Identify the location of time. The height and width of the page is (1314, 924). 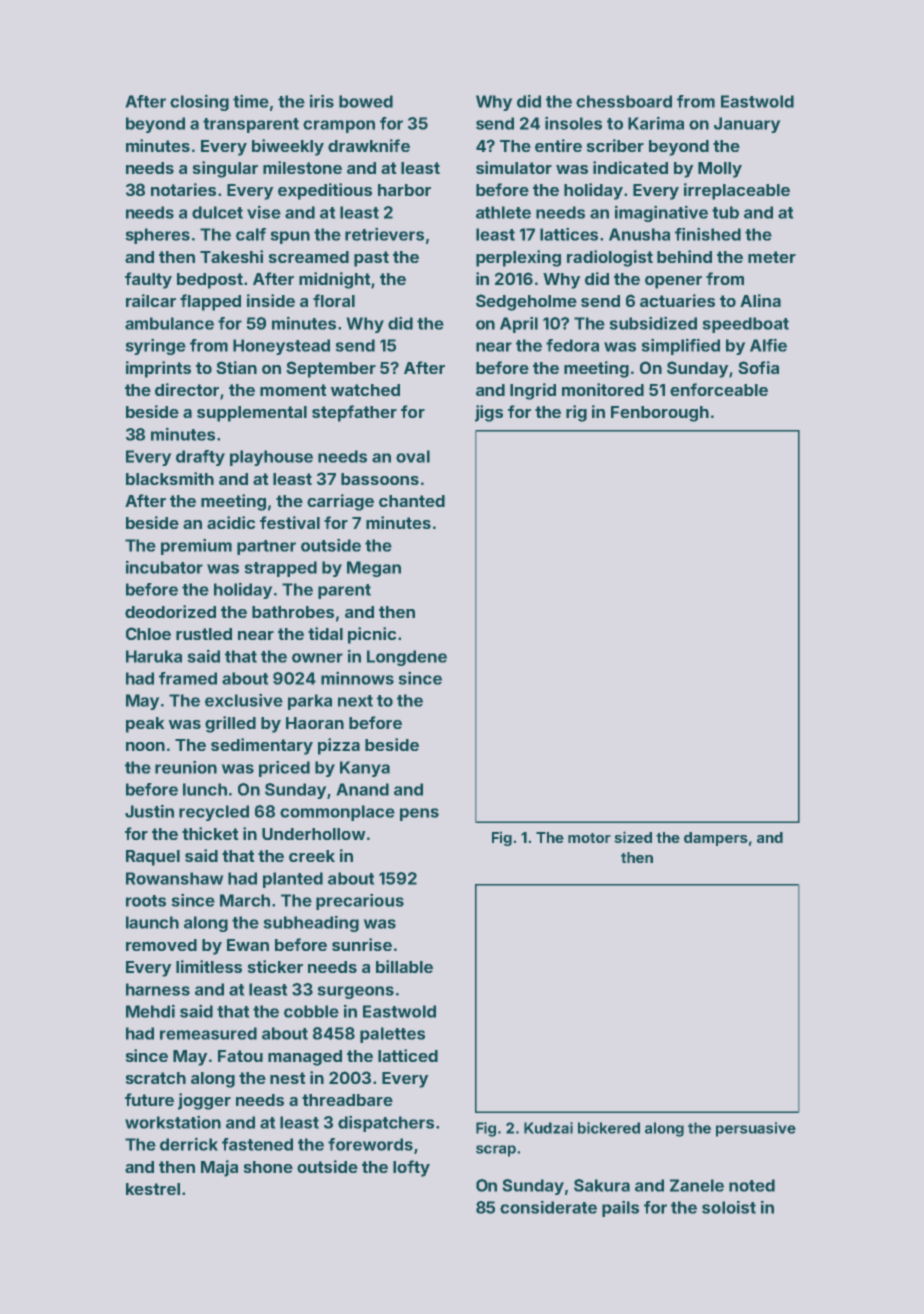
(251, 101).
